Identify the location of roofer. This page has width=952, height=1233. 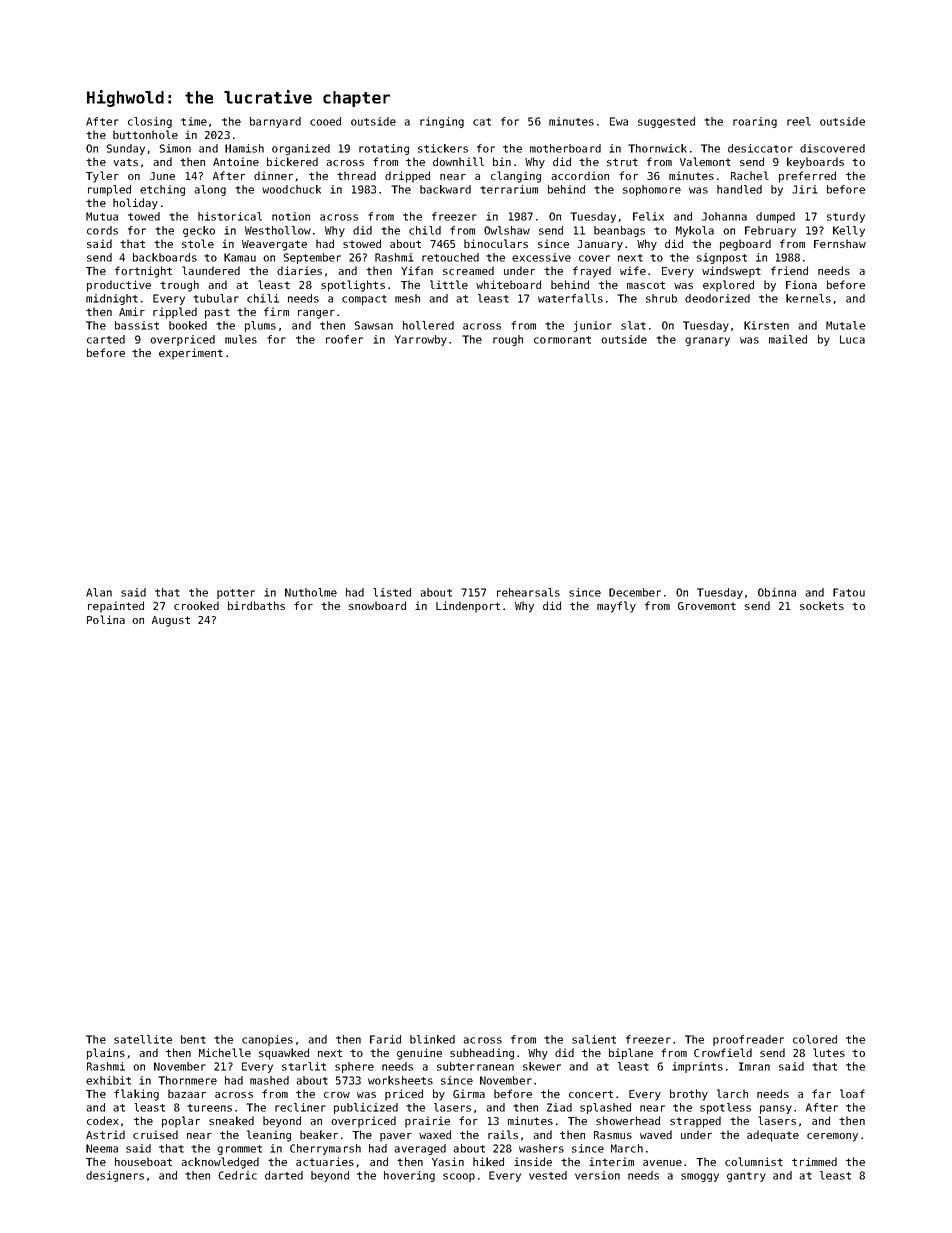
(344, 339).
